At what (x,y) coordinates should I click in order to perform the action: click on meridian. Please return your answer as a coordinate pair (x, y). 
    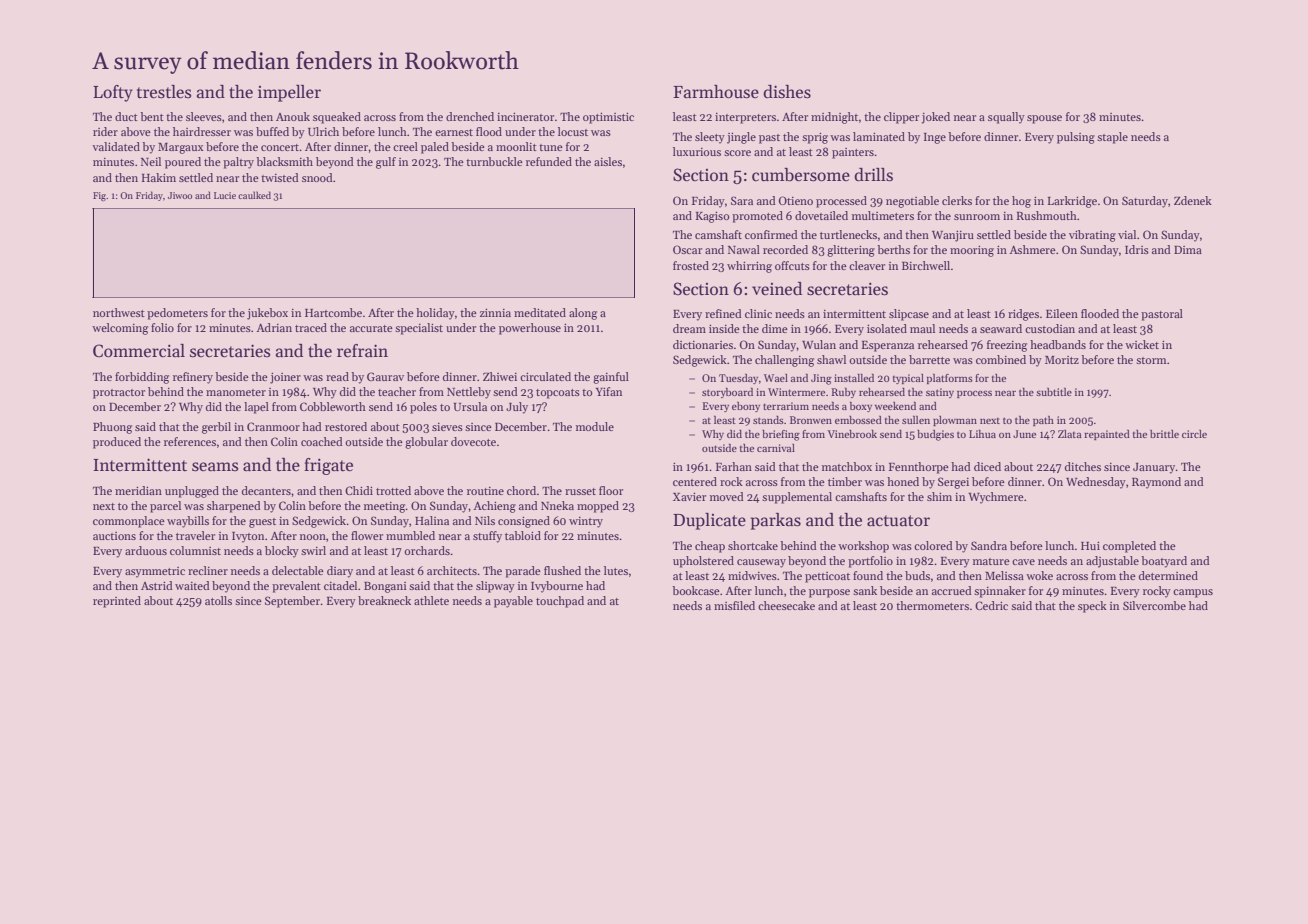
    Looking at the image, I should click on (138, 490).
